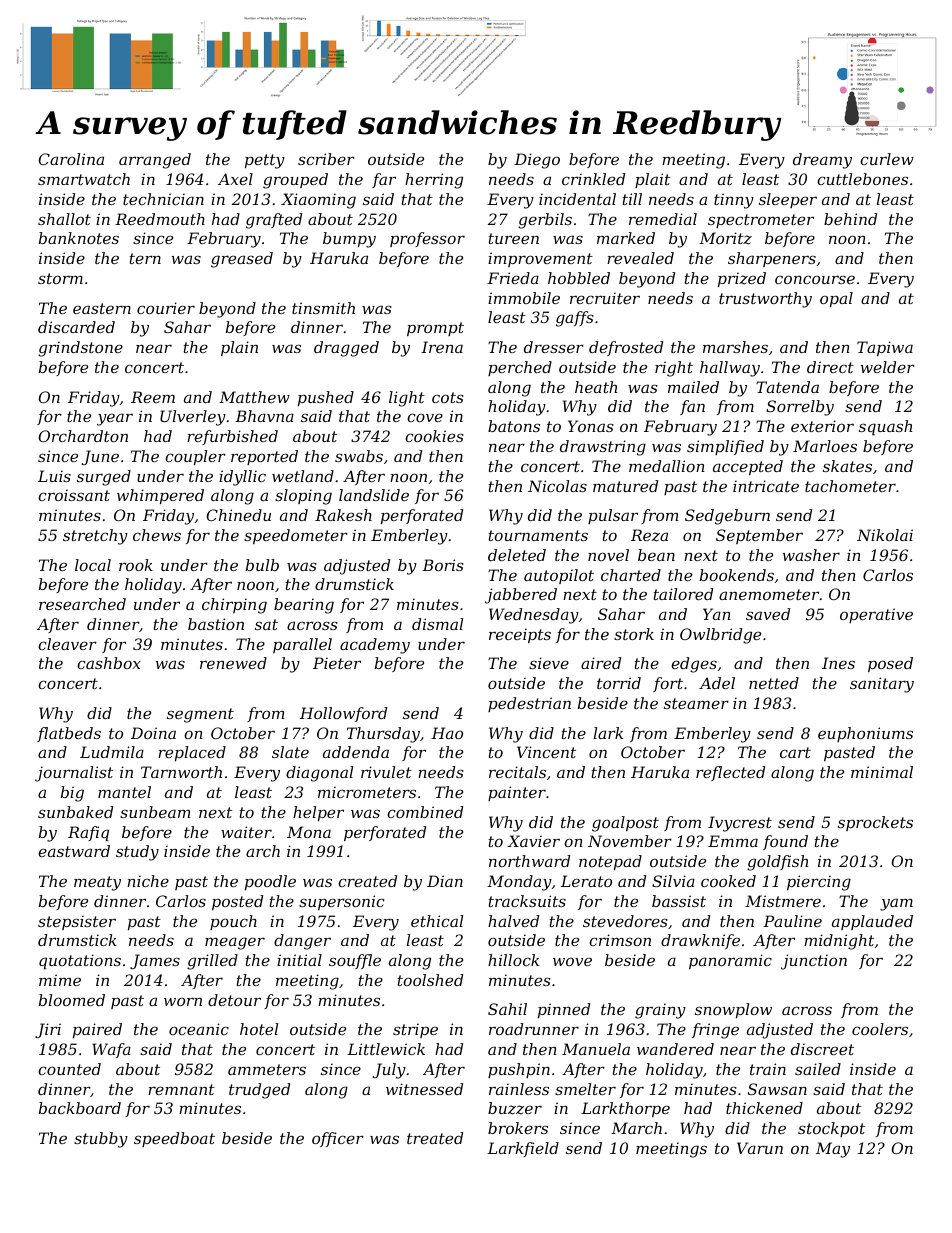 The width and height of the screenshot is (952, 1233). I want to click on Carolina, so click(71, 159).
